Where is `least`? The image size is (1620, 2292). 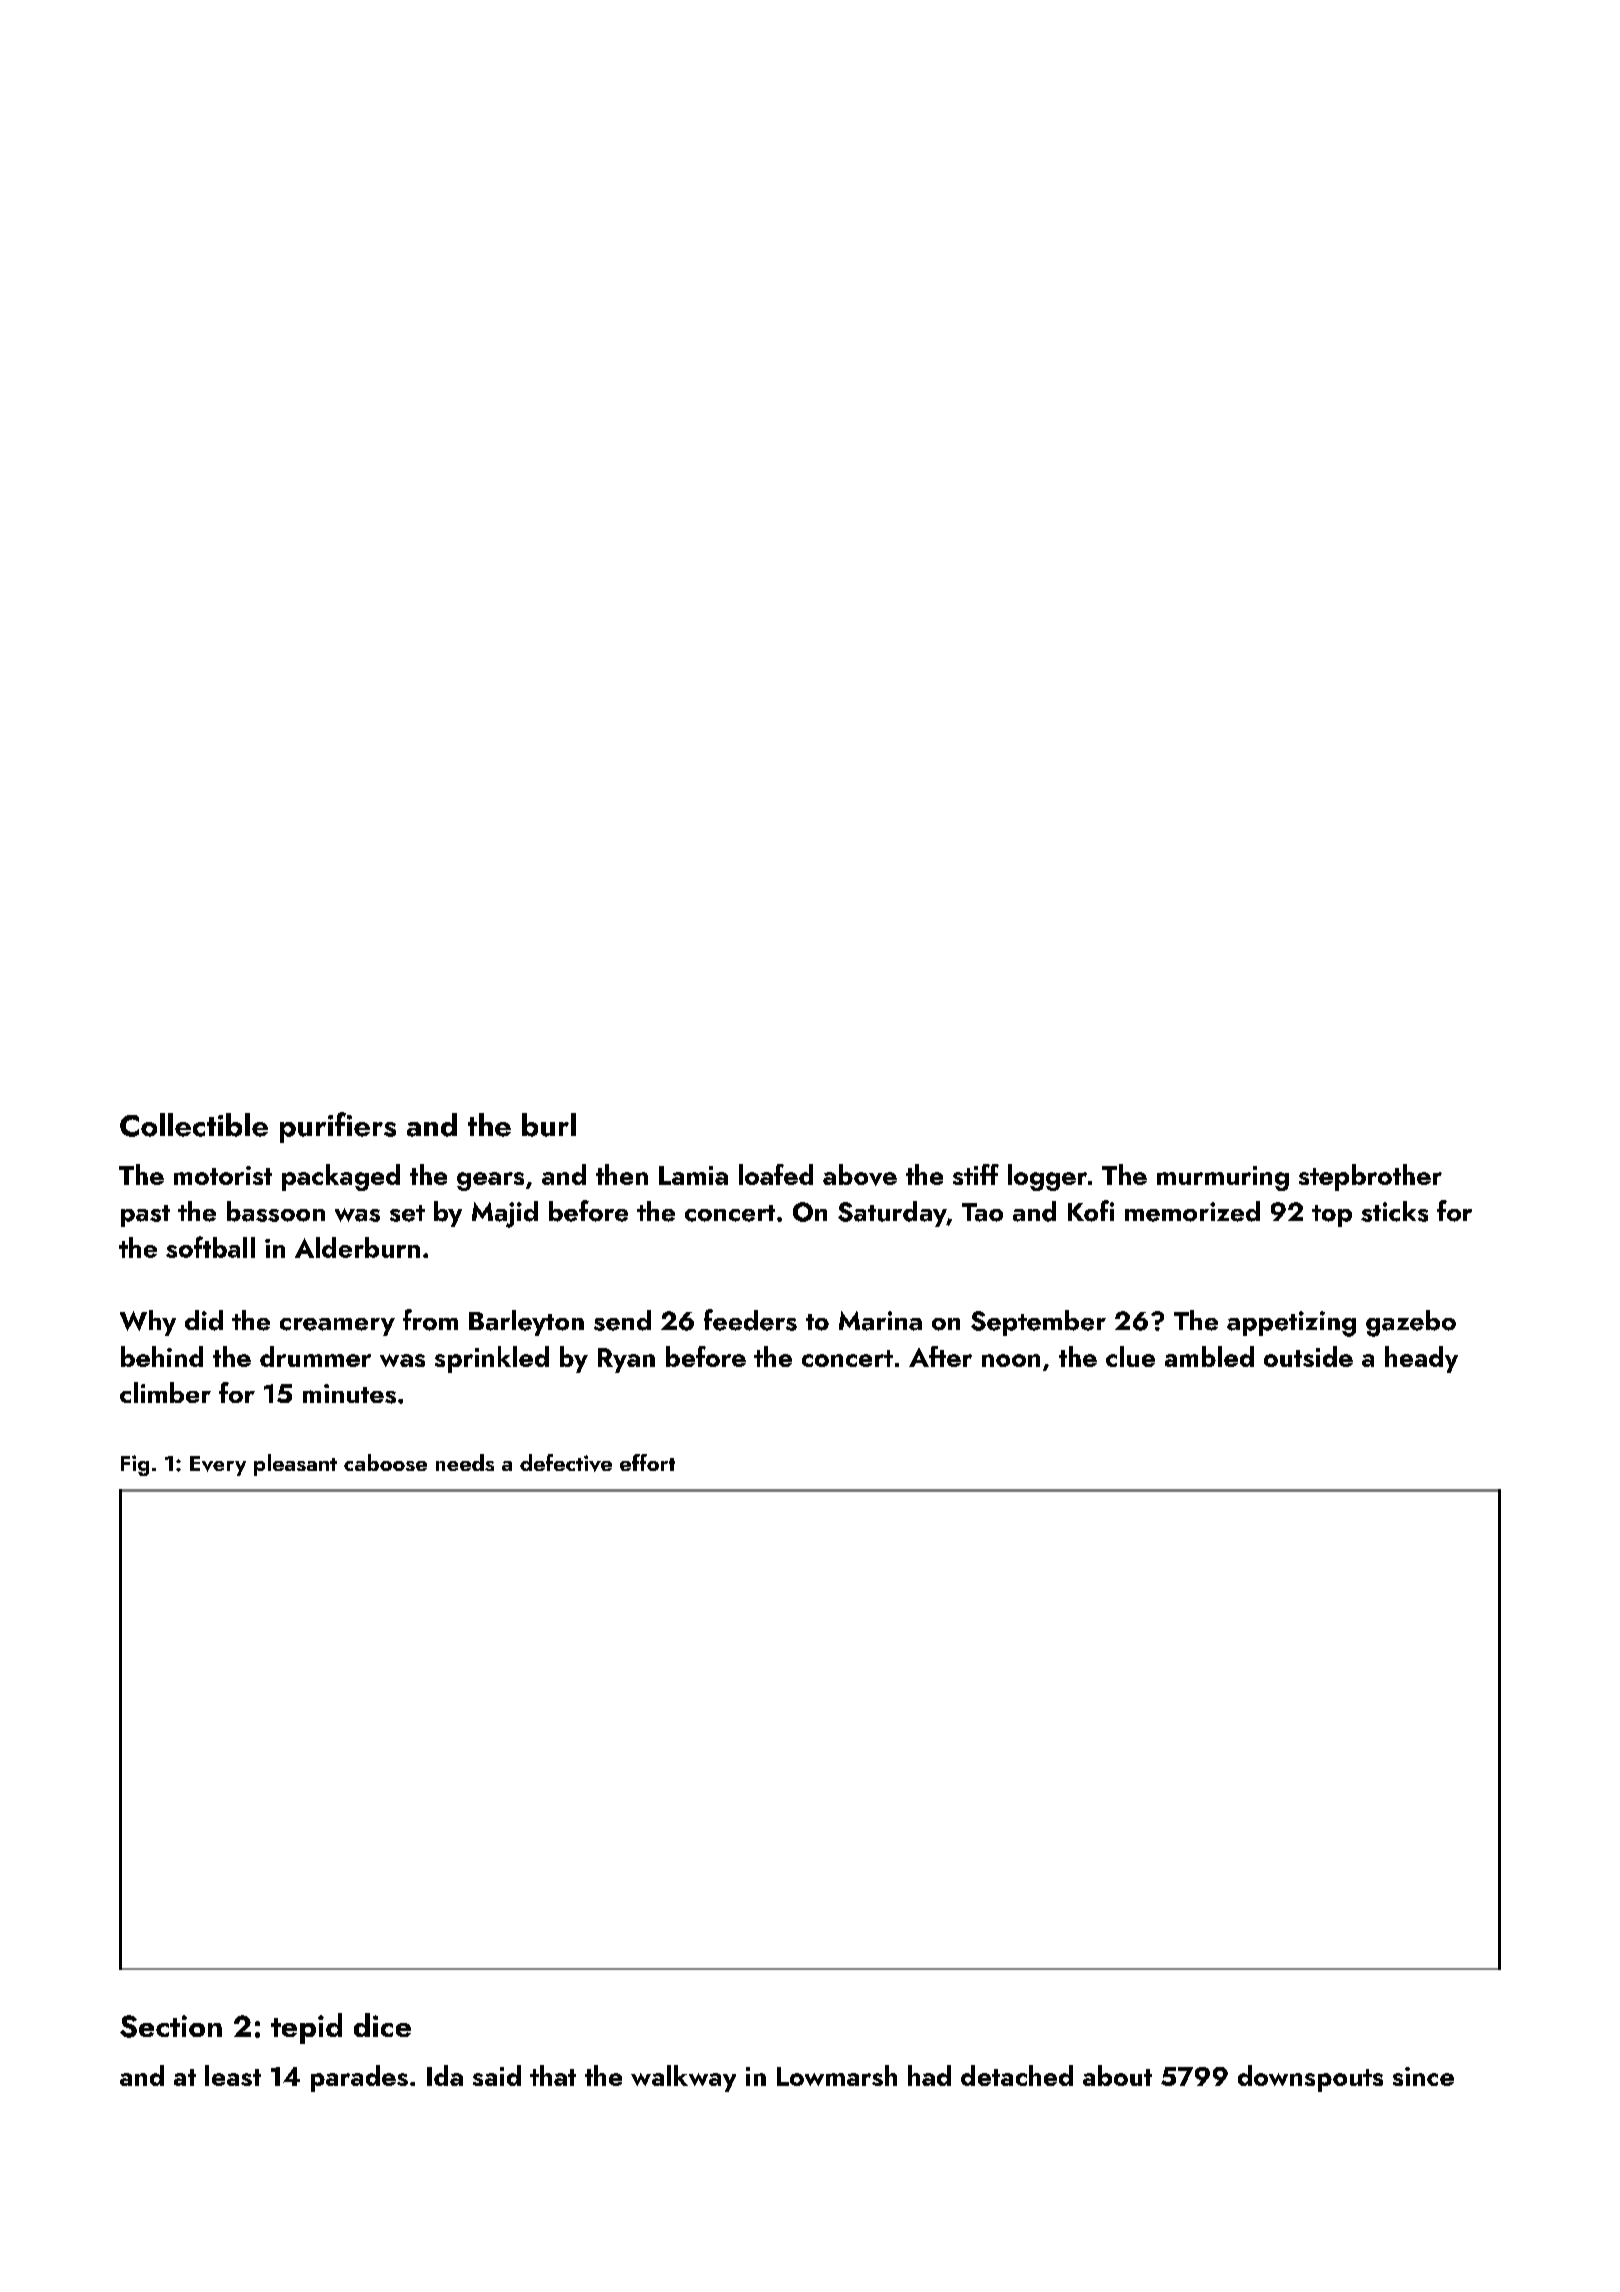
least is located at coordinates (233, 2075).
